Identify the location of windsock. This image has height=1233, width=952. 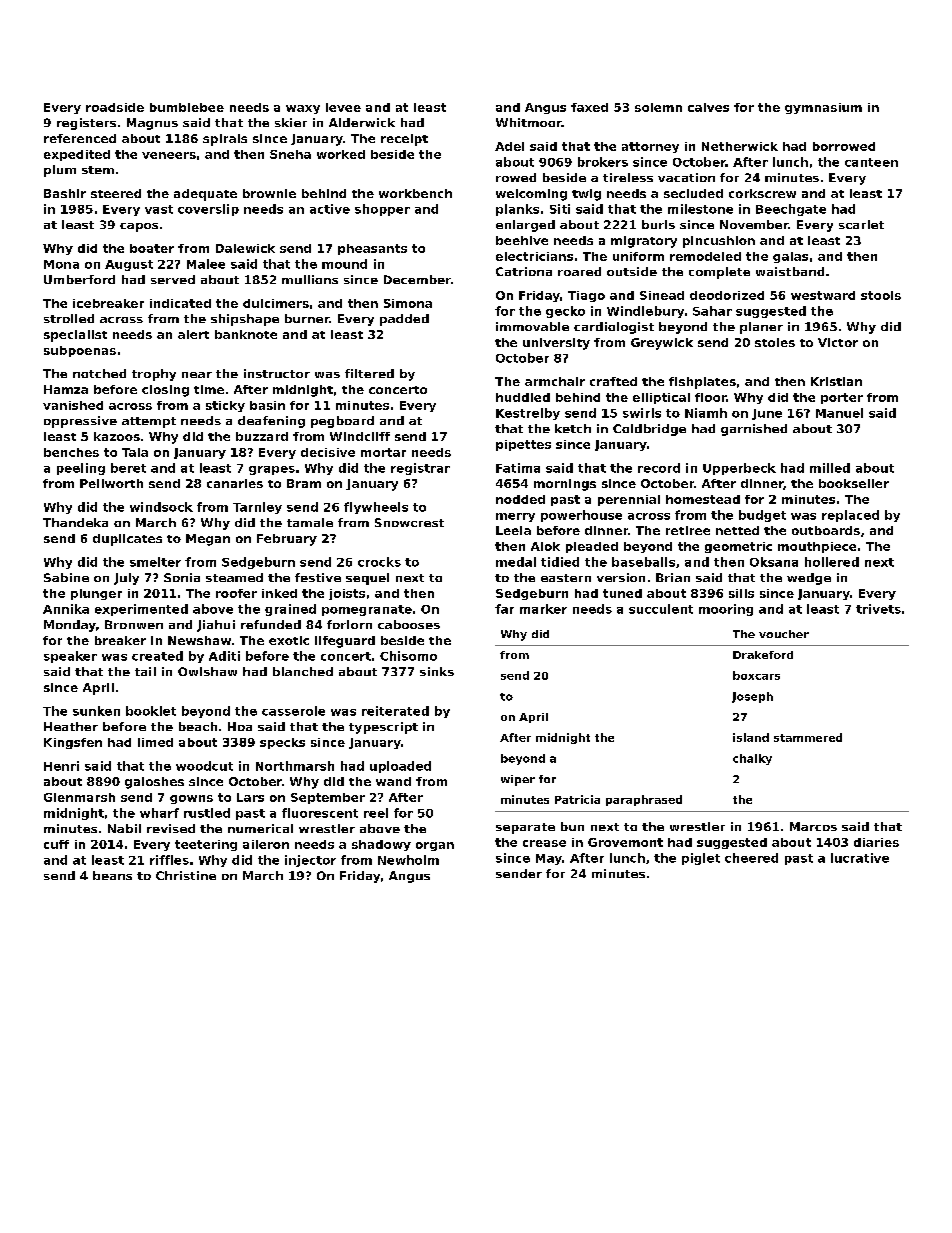
(161, 507).
